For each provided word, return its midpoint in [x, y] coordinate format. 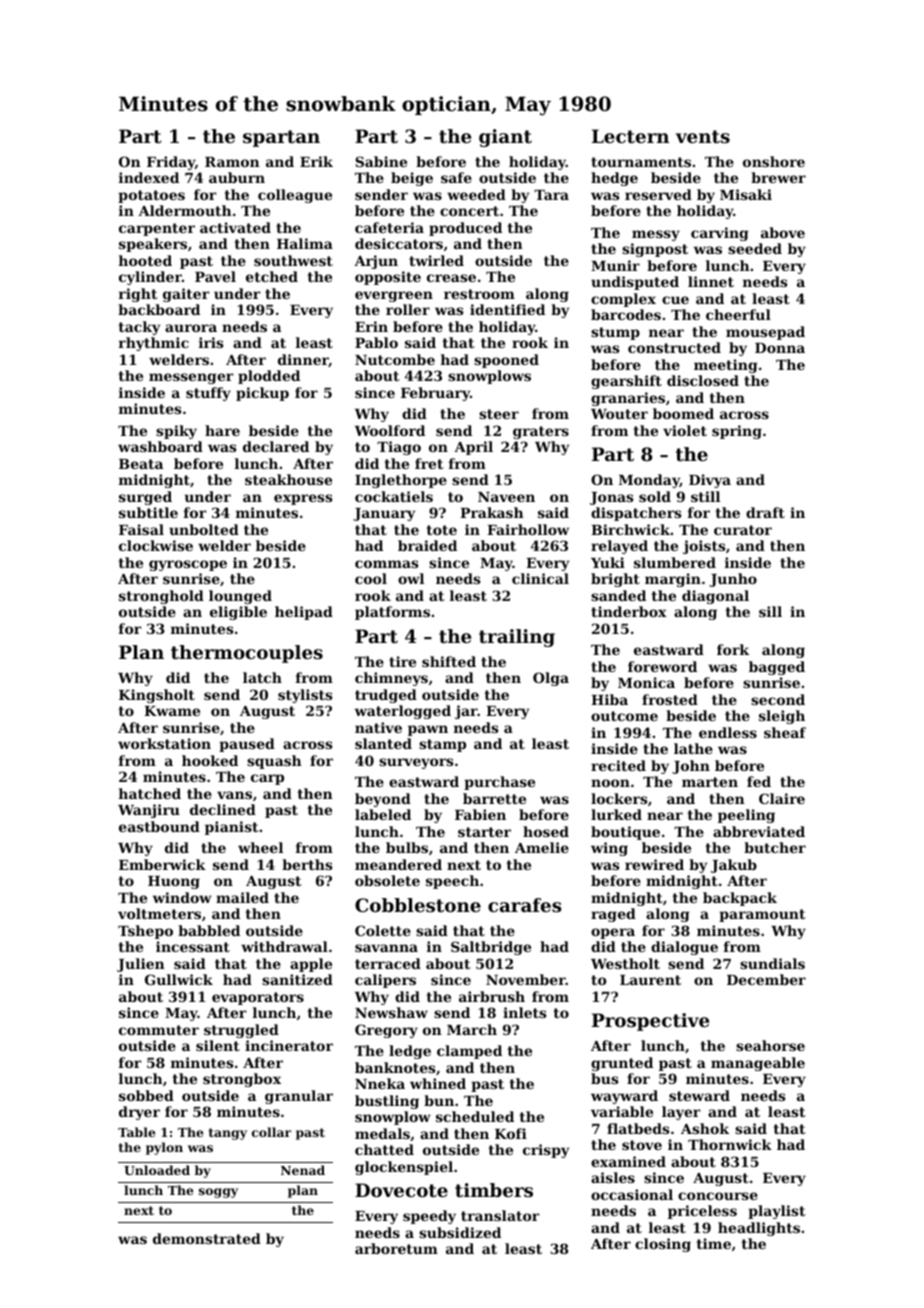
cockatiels [394, 496]
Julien [141, 965]
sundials [772, 963]
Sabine [381, 161]
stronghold [161, 597]
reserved [658, 194]
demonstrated [207, 1238]
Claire [782, 798]
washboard [160, 446]
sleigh [782, 717]
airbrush [492, 996]
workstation [164, 743]
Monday [649, 481]
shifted [449, 661]
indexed [149, 177]
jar [466, 712]
